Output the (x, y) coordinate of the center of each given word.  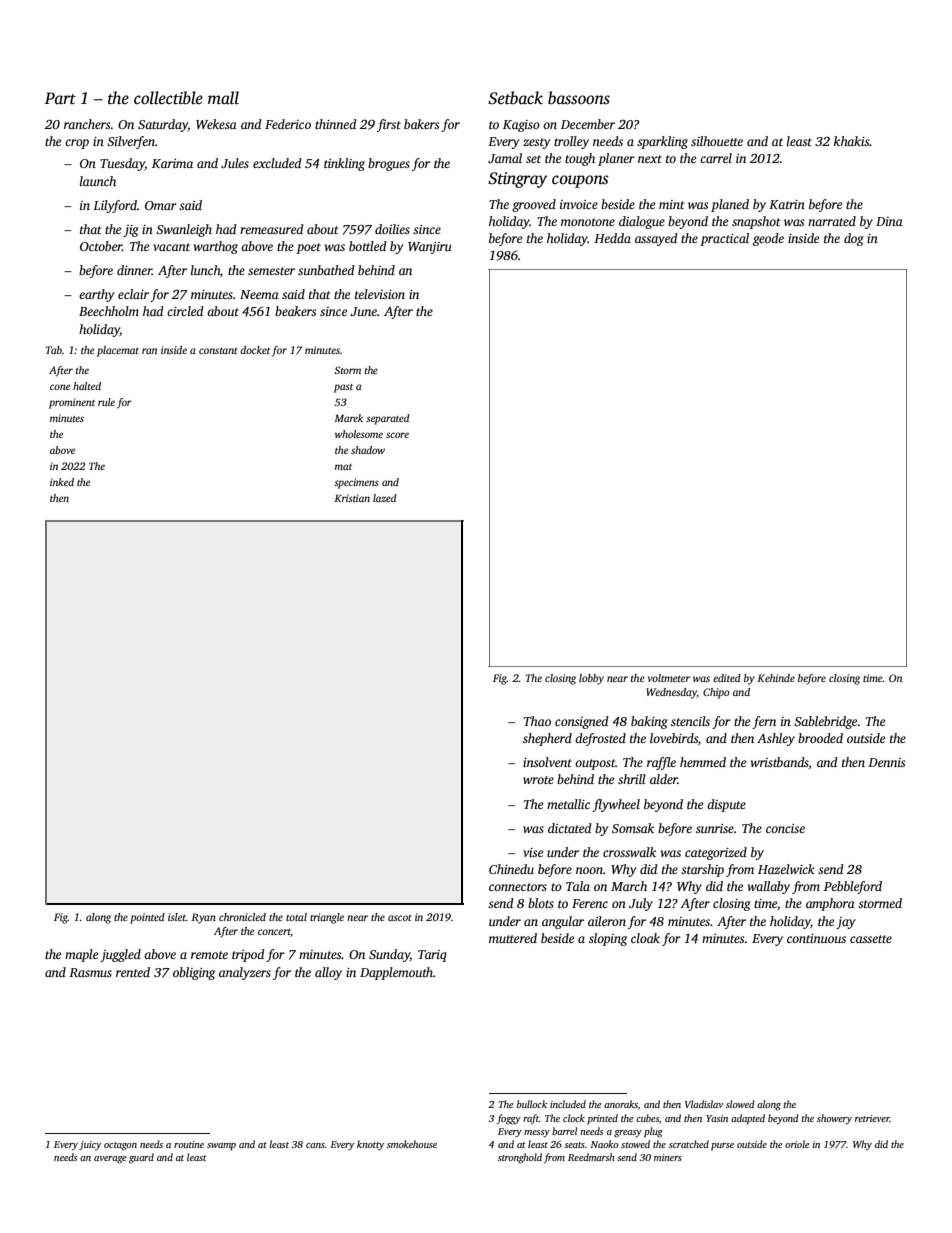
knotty (370, 1145)
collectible (168, 98)
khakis (852, 141)
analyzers (245, 973)
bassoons (579, 98)
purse (722, 1147)
